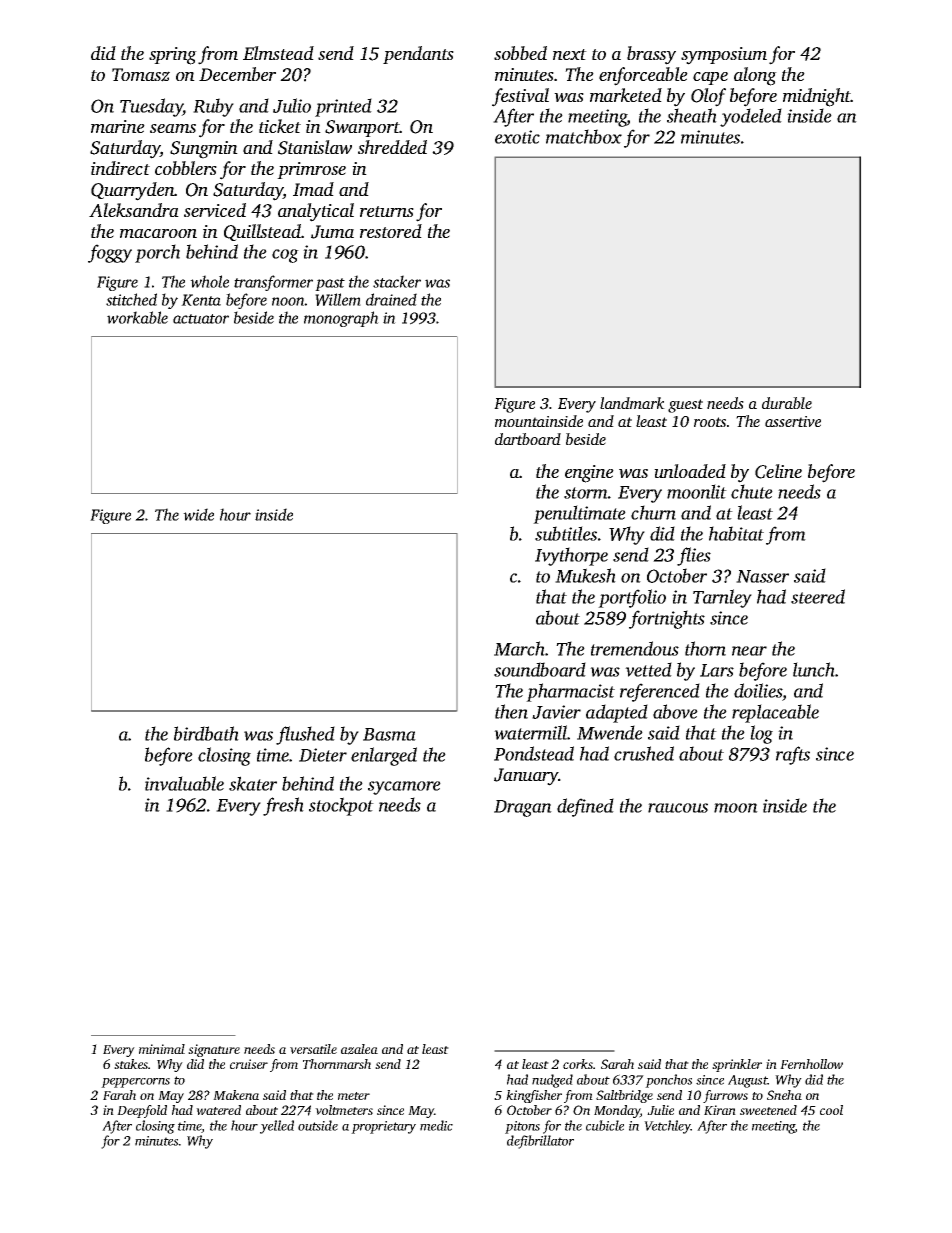  Describe the element at coordinates (162, 1049) in the screenshot. I see `minimal` at that location.
